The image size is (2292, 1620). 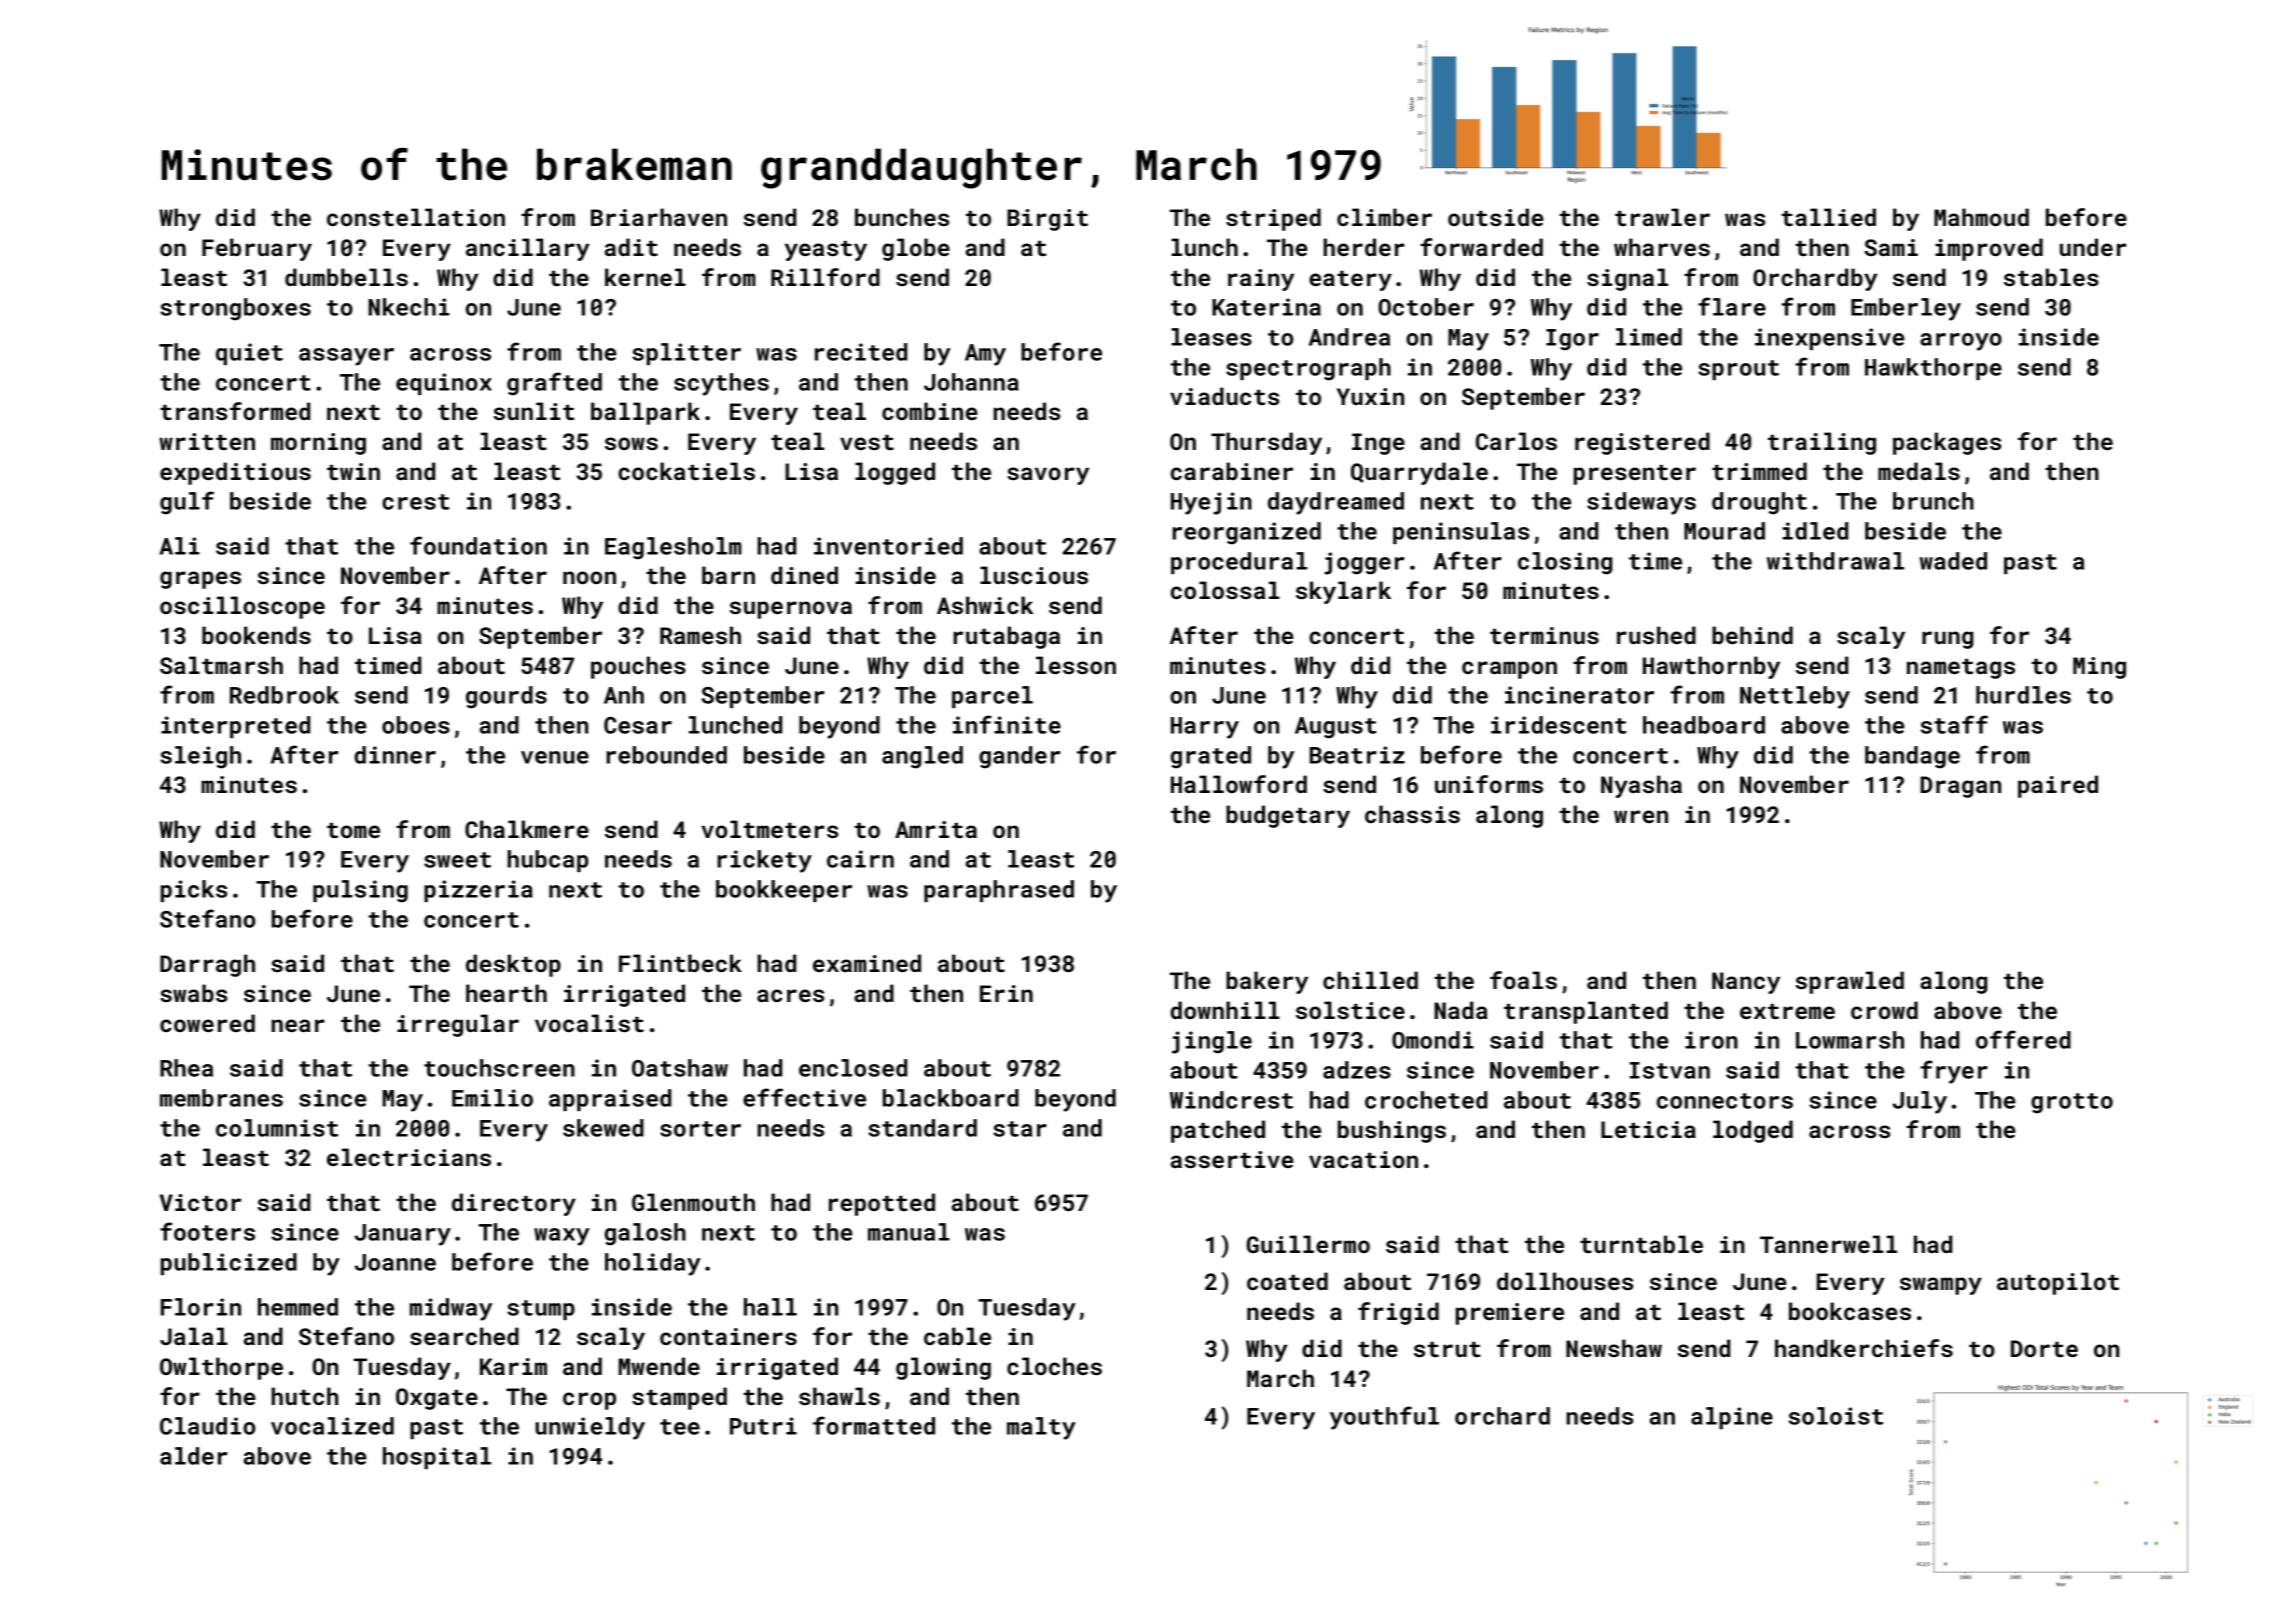 I want to click on extreme, so click(x=1787, y=1011).
